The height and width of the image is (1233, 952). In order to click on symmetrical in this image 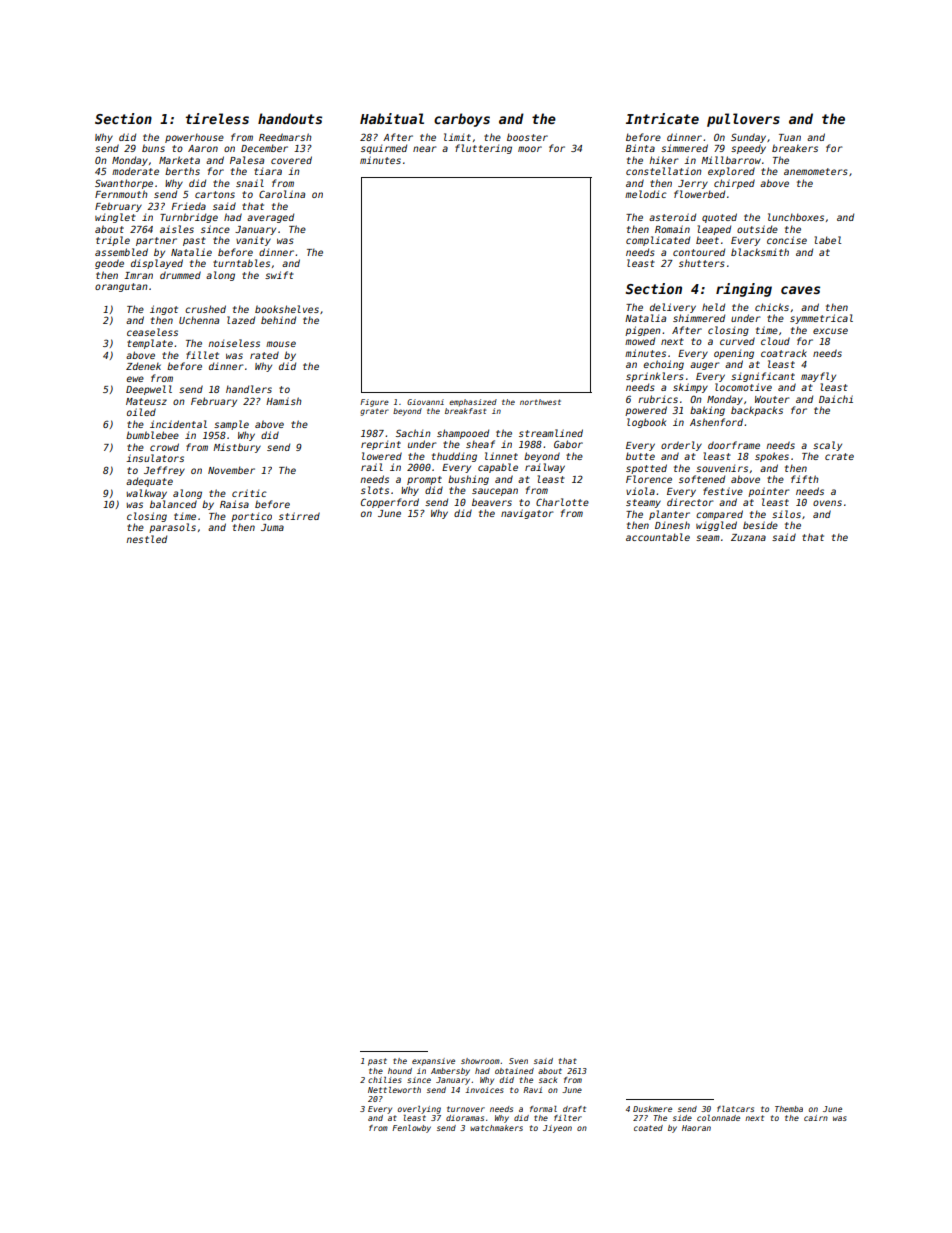, I will do `click(821, 319)`.
